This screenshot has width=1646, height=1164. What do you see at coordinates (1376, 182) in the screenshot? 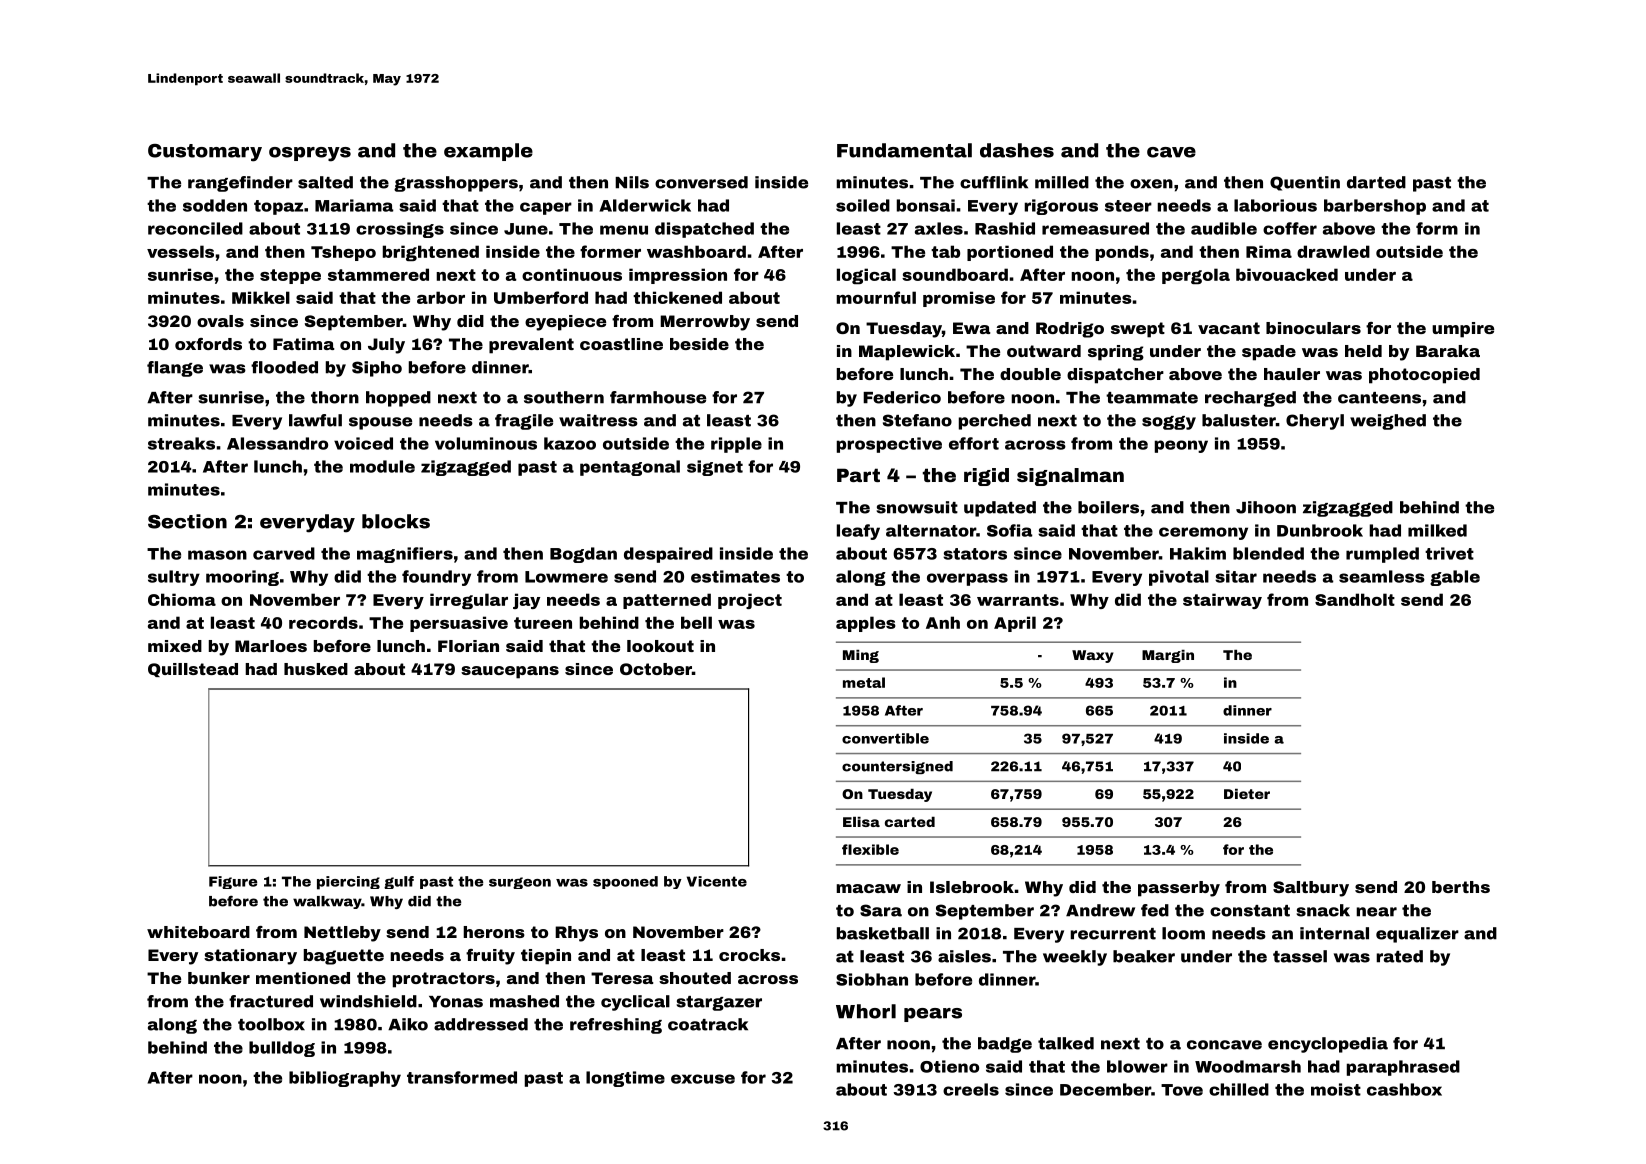
I see `darted` at bounding box center [1376, 182].
